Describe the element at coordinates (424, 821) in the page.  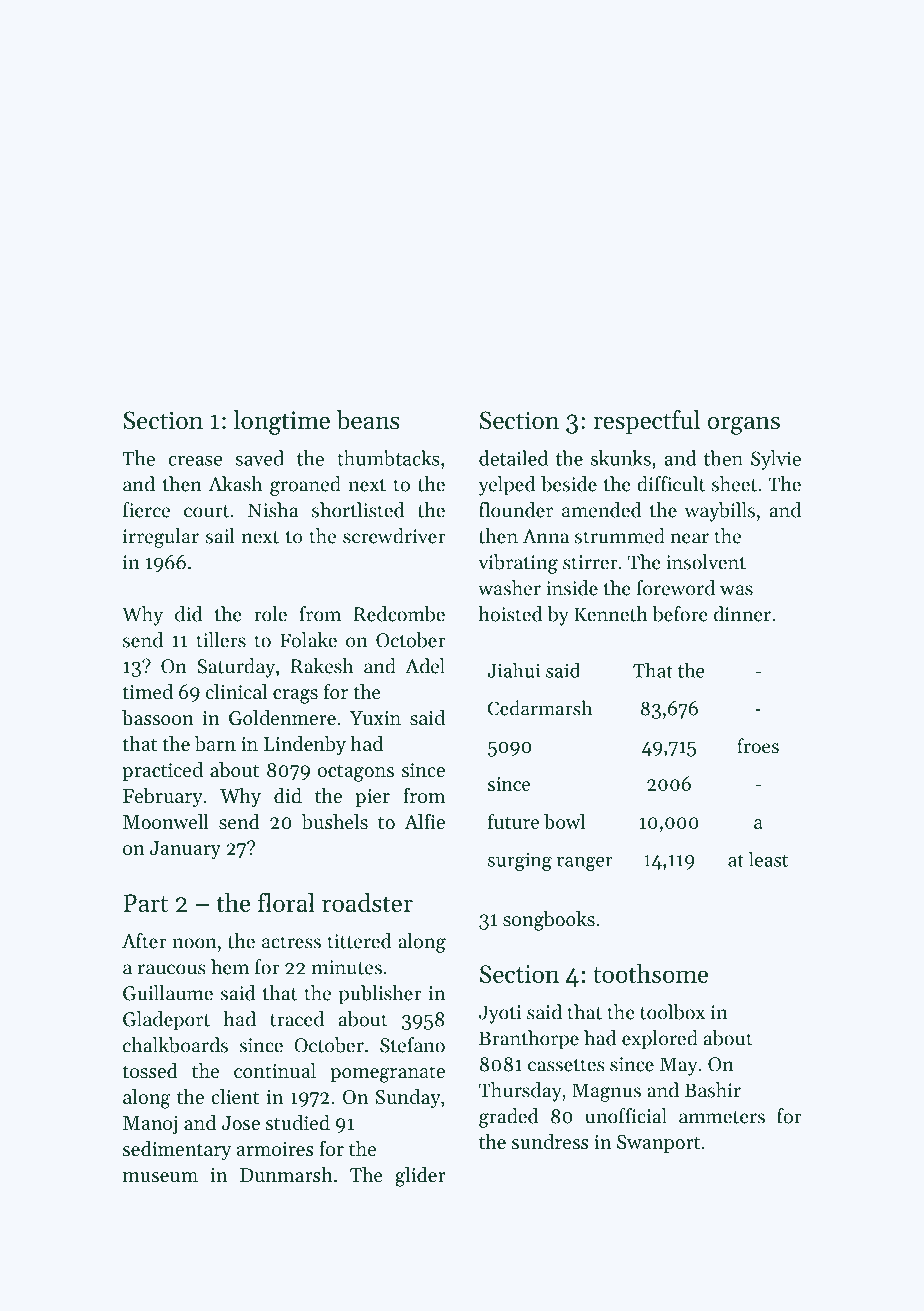
I see `Alfie` at that location.
